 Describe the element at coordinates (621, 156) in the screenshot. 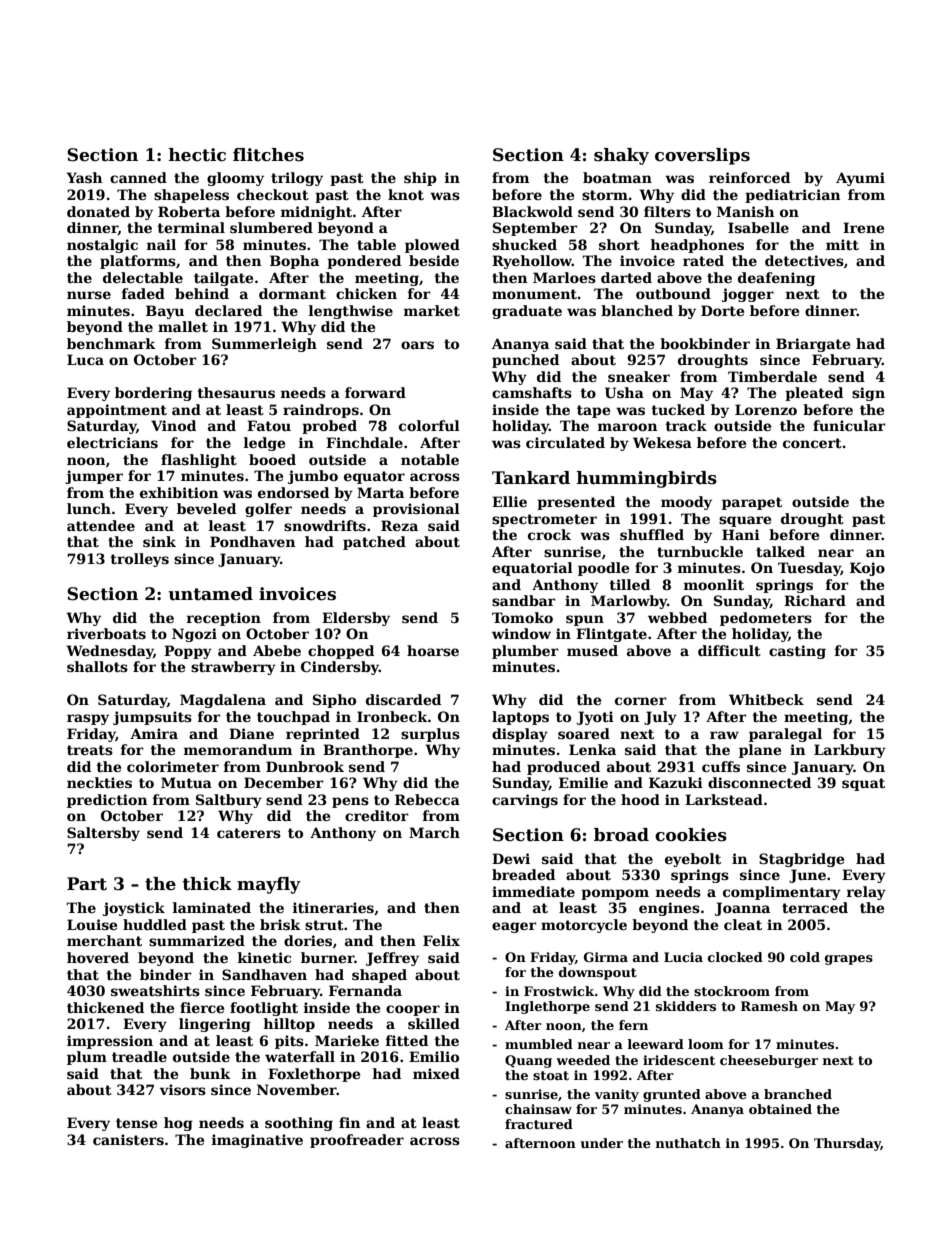

I see `shaky` at that location.
